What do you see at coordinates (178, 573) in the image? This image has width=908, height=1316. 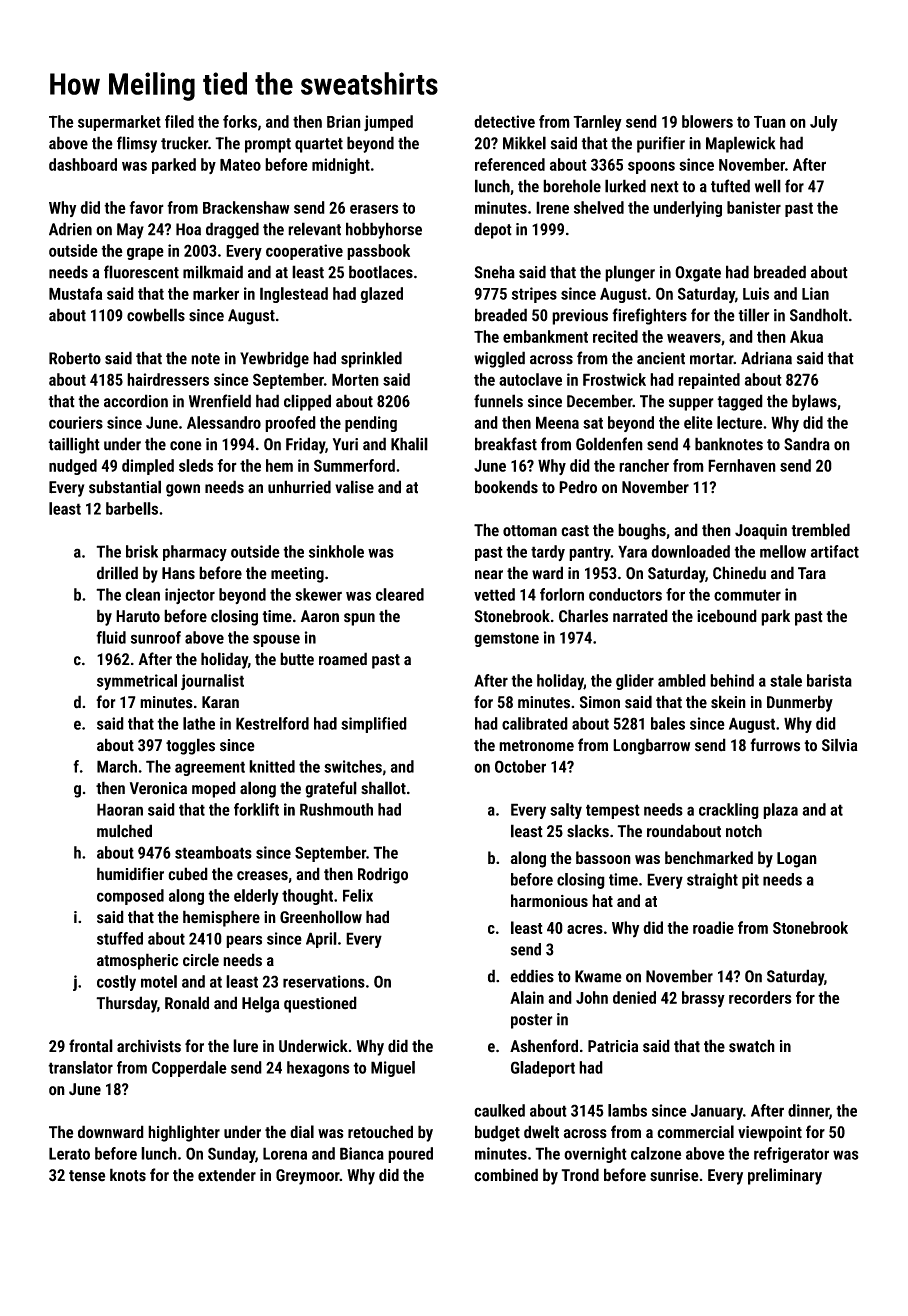 I see `Hans` at bounding box center [178, 573].
